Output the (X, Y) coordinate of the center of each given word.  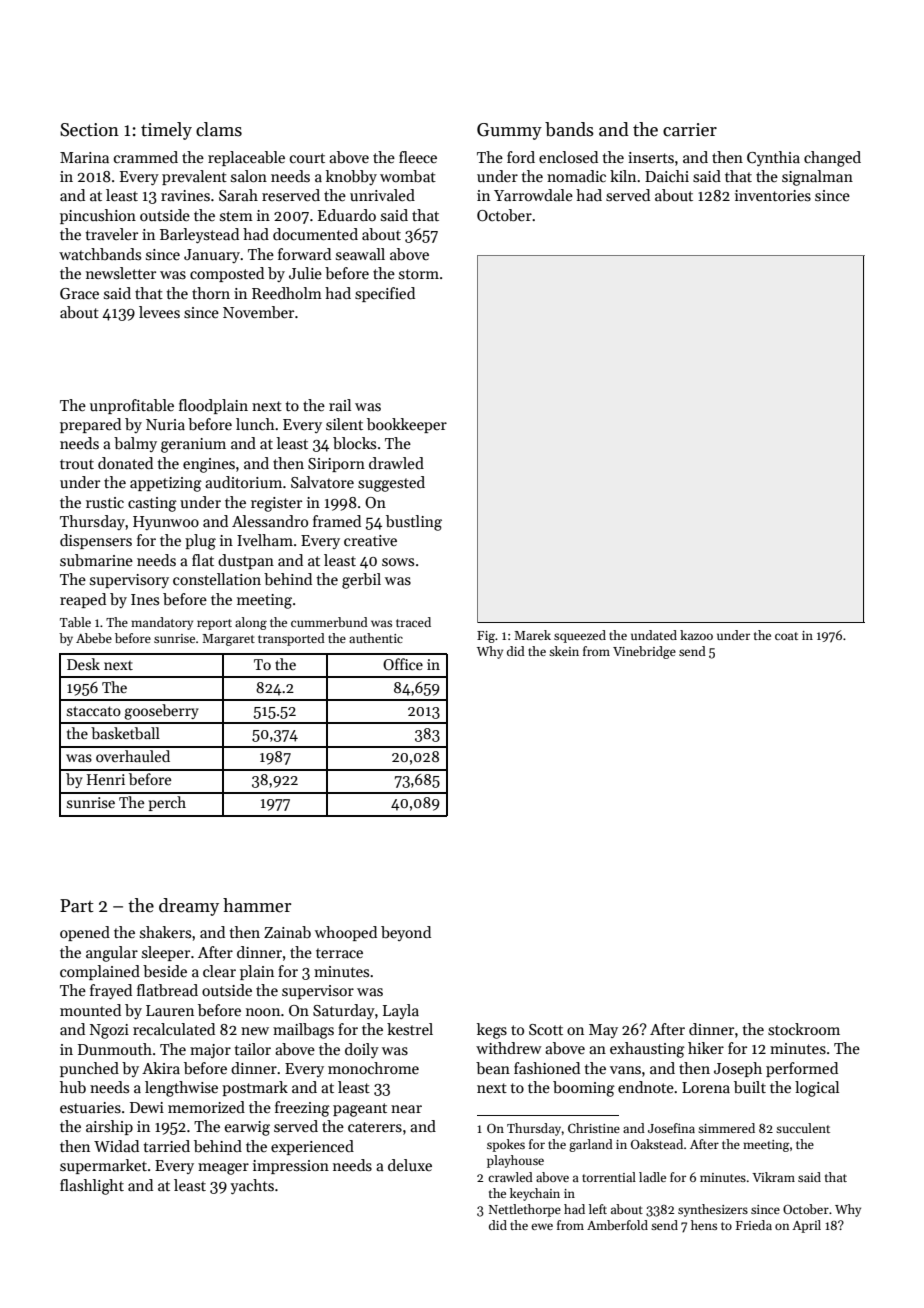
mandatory (162, 623)
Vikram (773, 1177)
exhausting (647, 1050)
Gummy (509, 131)
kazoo (696, 635)
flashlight (92, 1187)
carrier (690, 130)
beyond (406, 933)
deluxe (410, 1165)
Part (77, 906)
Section (89, 130)
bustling (414, 523)
